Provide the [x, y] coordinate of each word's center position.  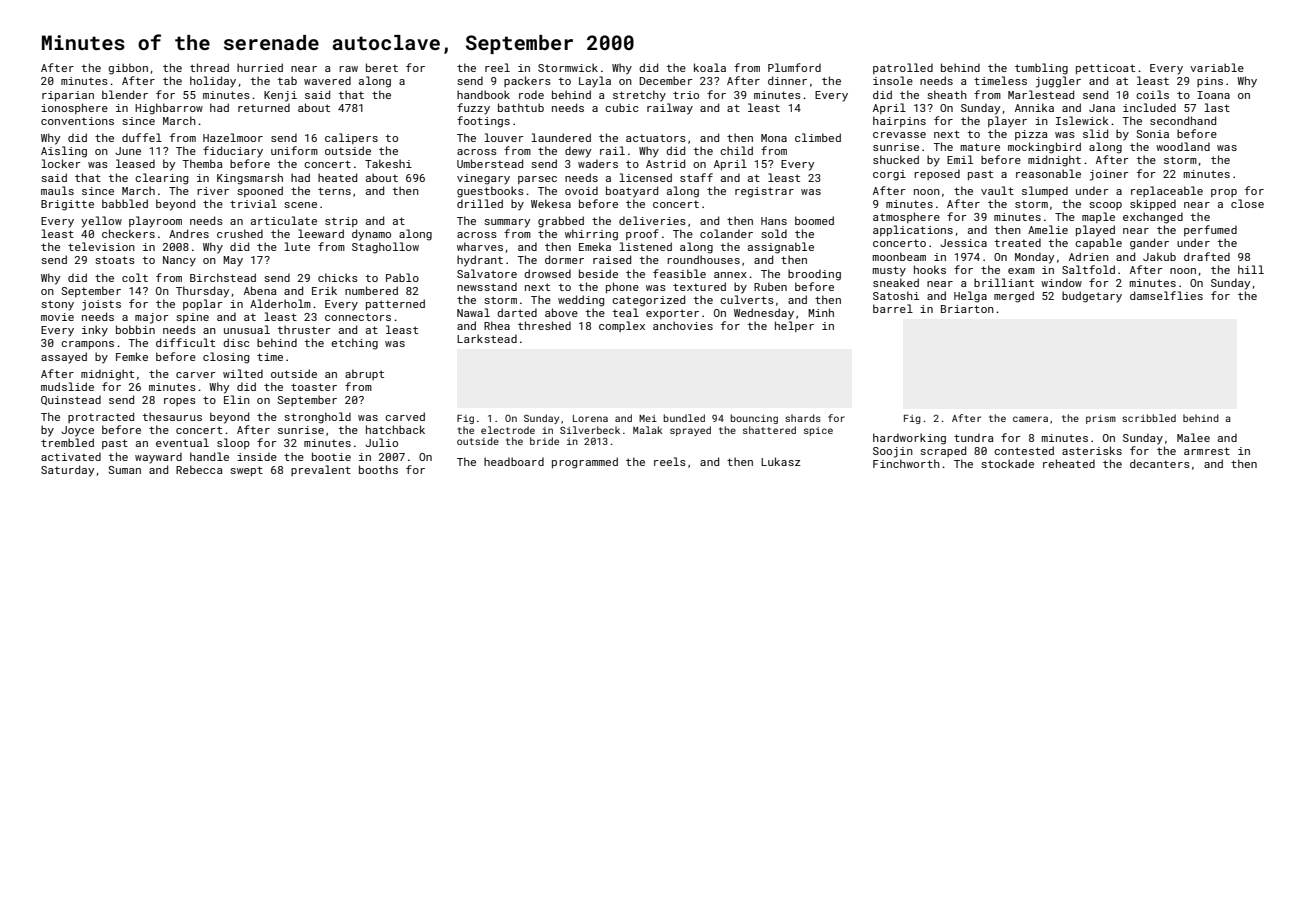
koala [710, 67]
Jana [1102, 108]
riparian [68, 96]
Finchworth [906, 463]
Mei [648, 418]
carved [405, 416]
